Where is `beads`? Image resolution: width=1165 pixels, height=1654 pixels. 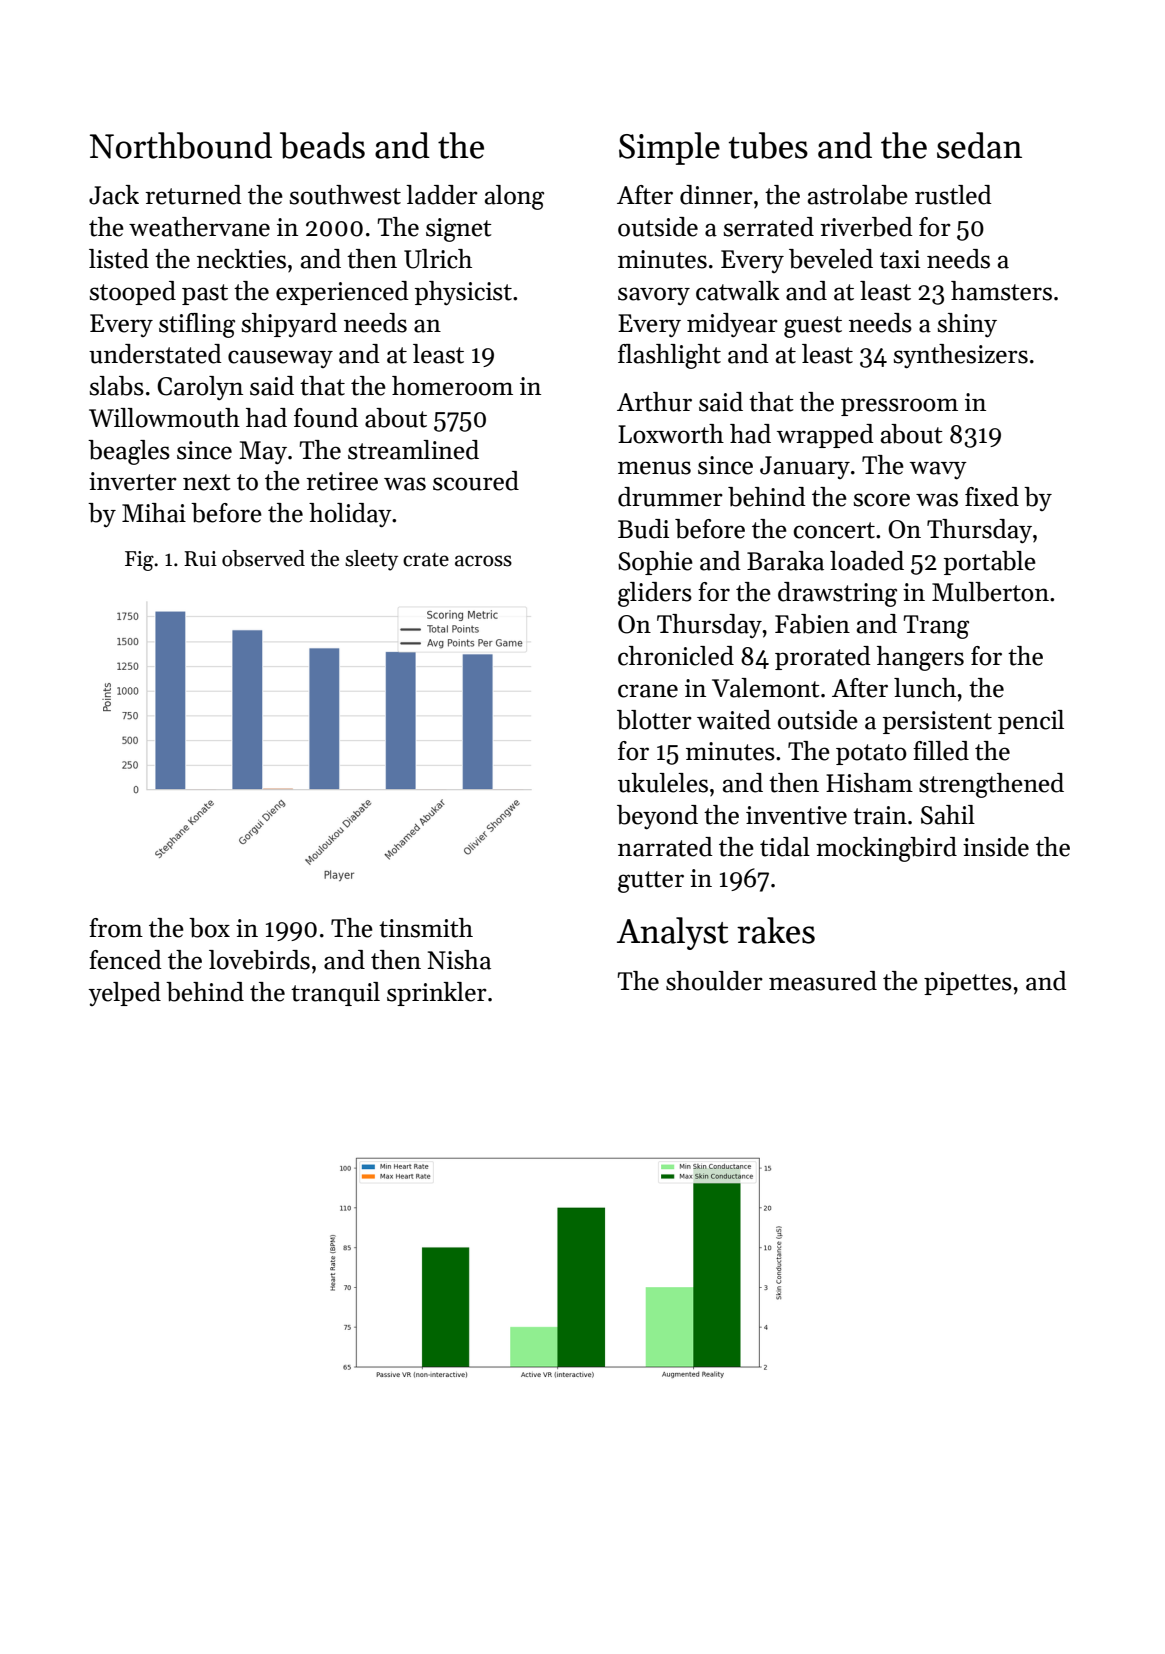 beads is located at coordinates (322, 145).
